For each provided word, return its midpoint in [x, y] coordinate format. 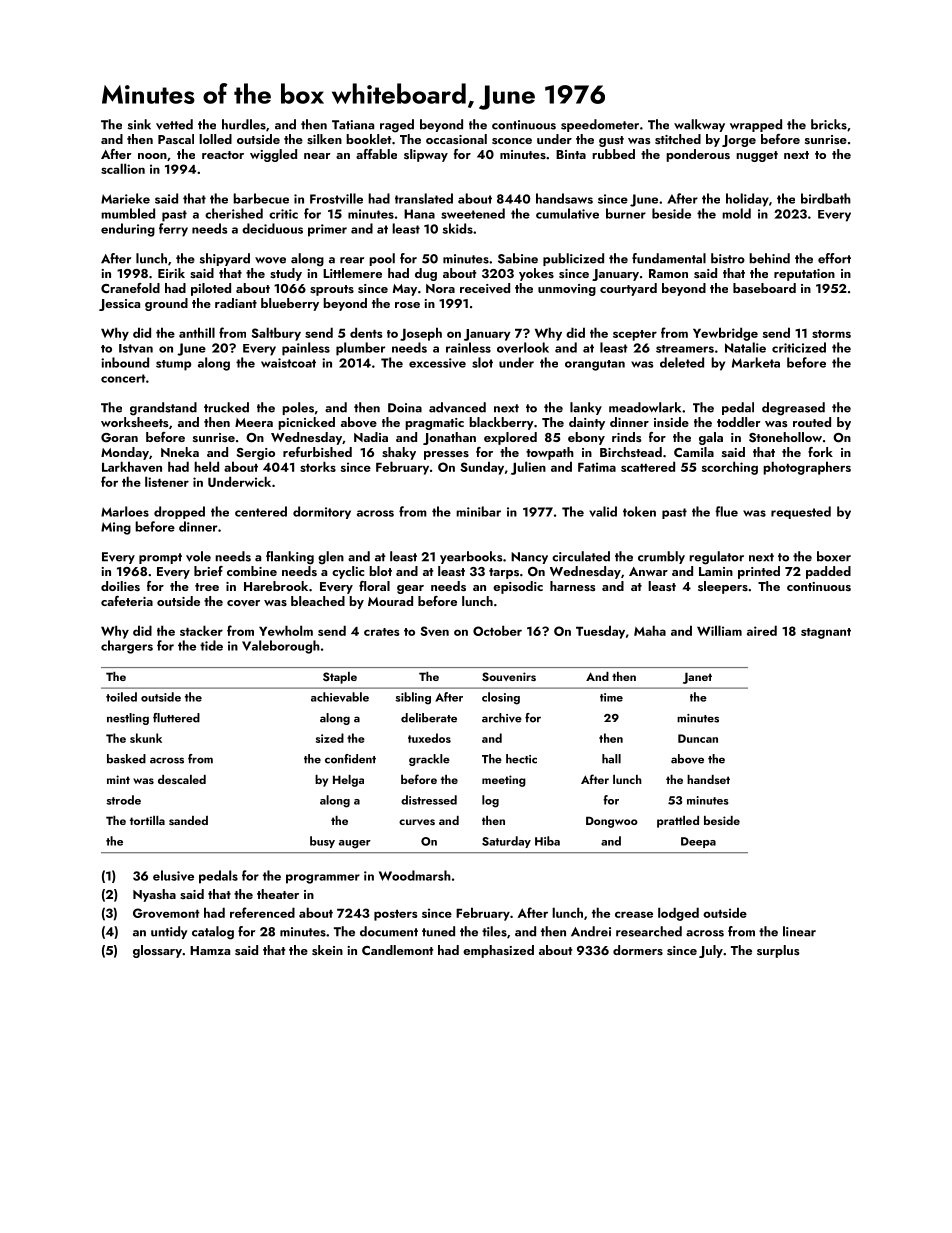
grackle [429, 760]
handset [708, 779]
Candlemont [397, 950]
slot [482, 362]
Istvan [136, 348]
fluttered [176, 718]
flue [726, 511]
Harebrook [276, 586]
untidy [169, 932]
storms [831, 334]
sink [139, 124]
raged [397, 126]
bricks [829, 124]
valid [603, 511]
